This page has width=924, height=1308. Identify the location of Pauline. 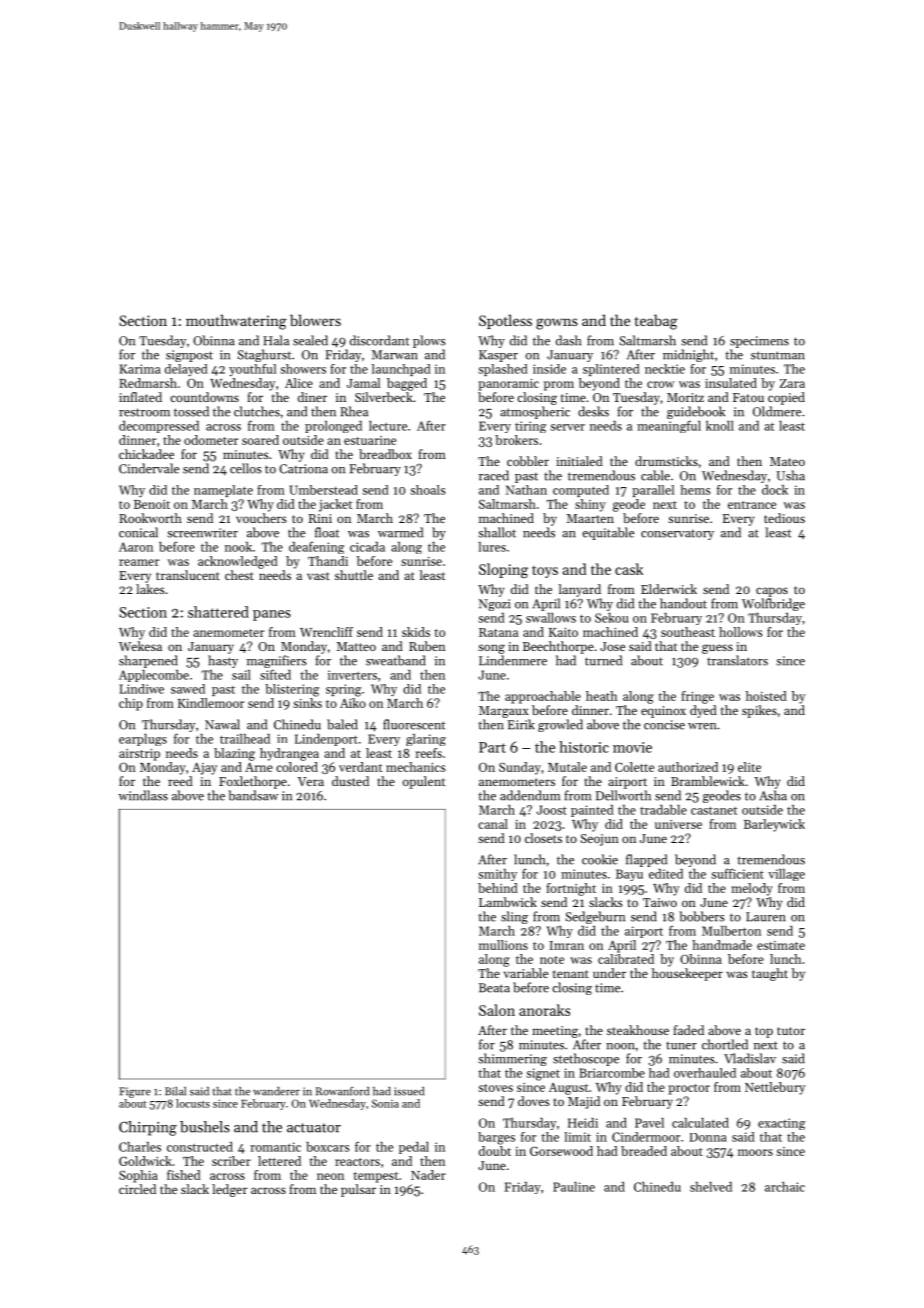
(574, 1187).
